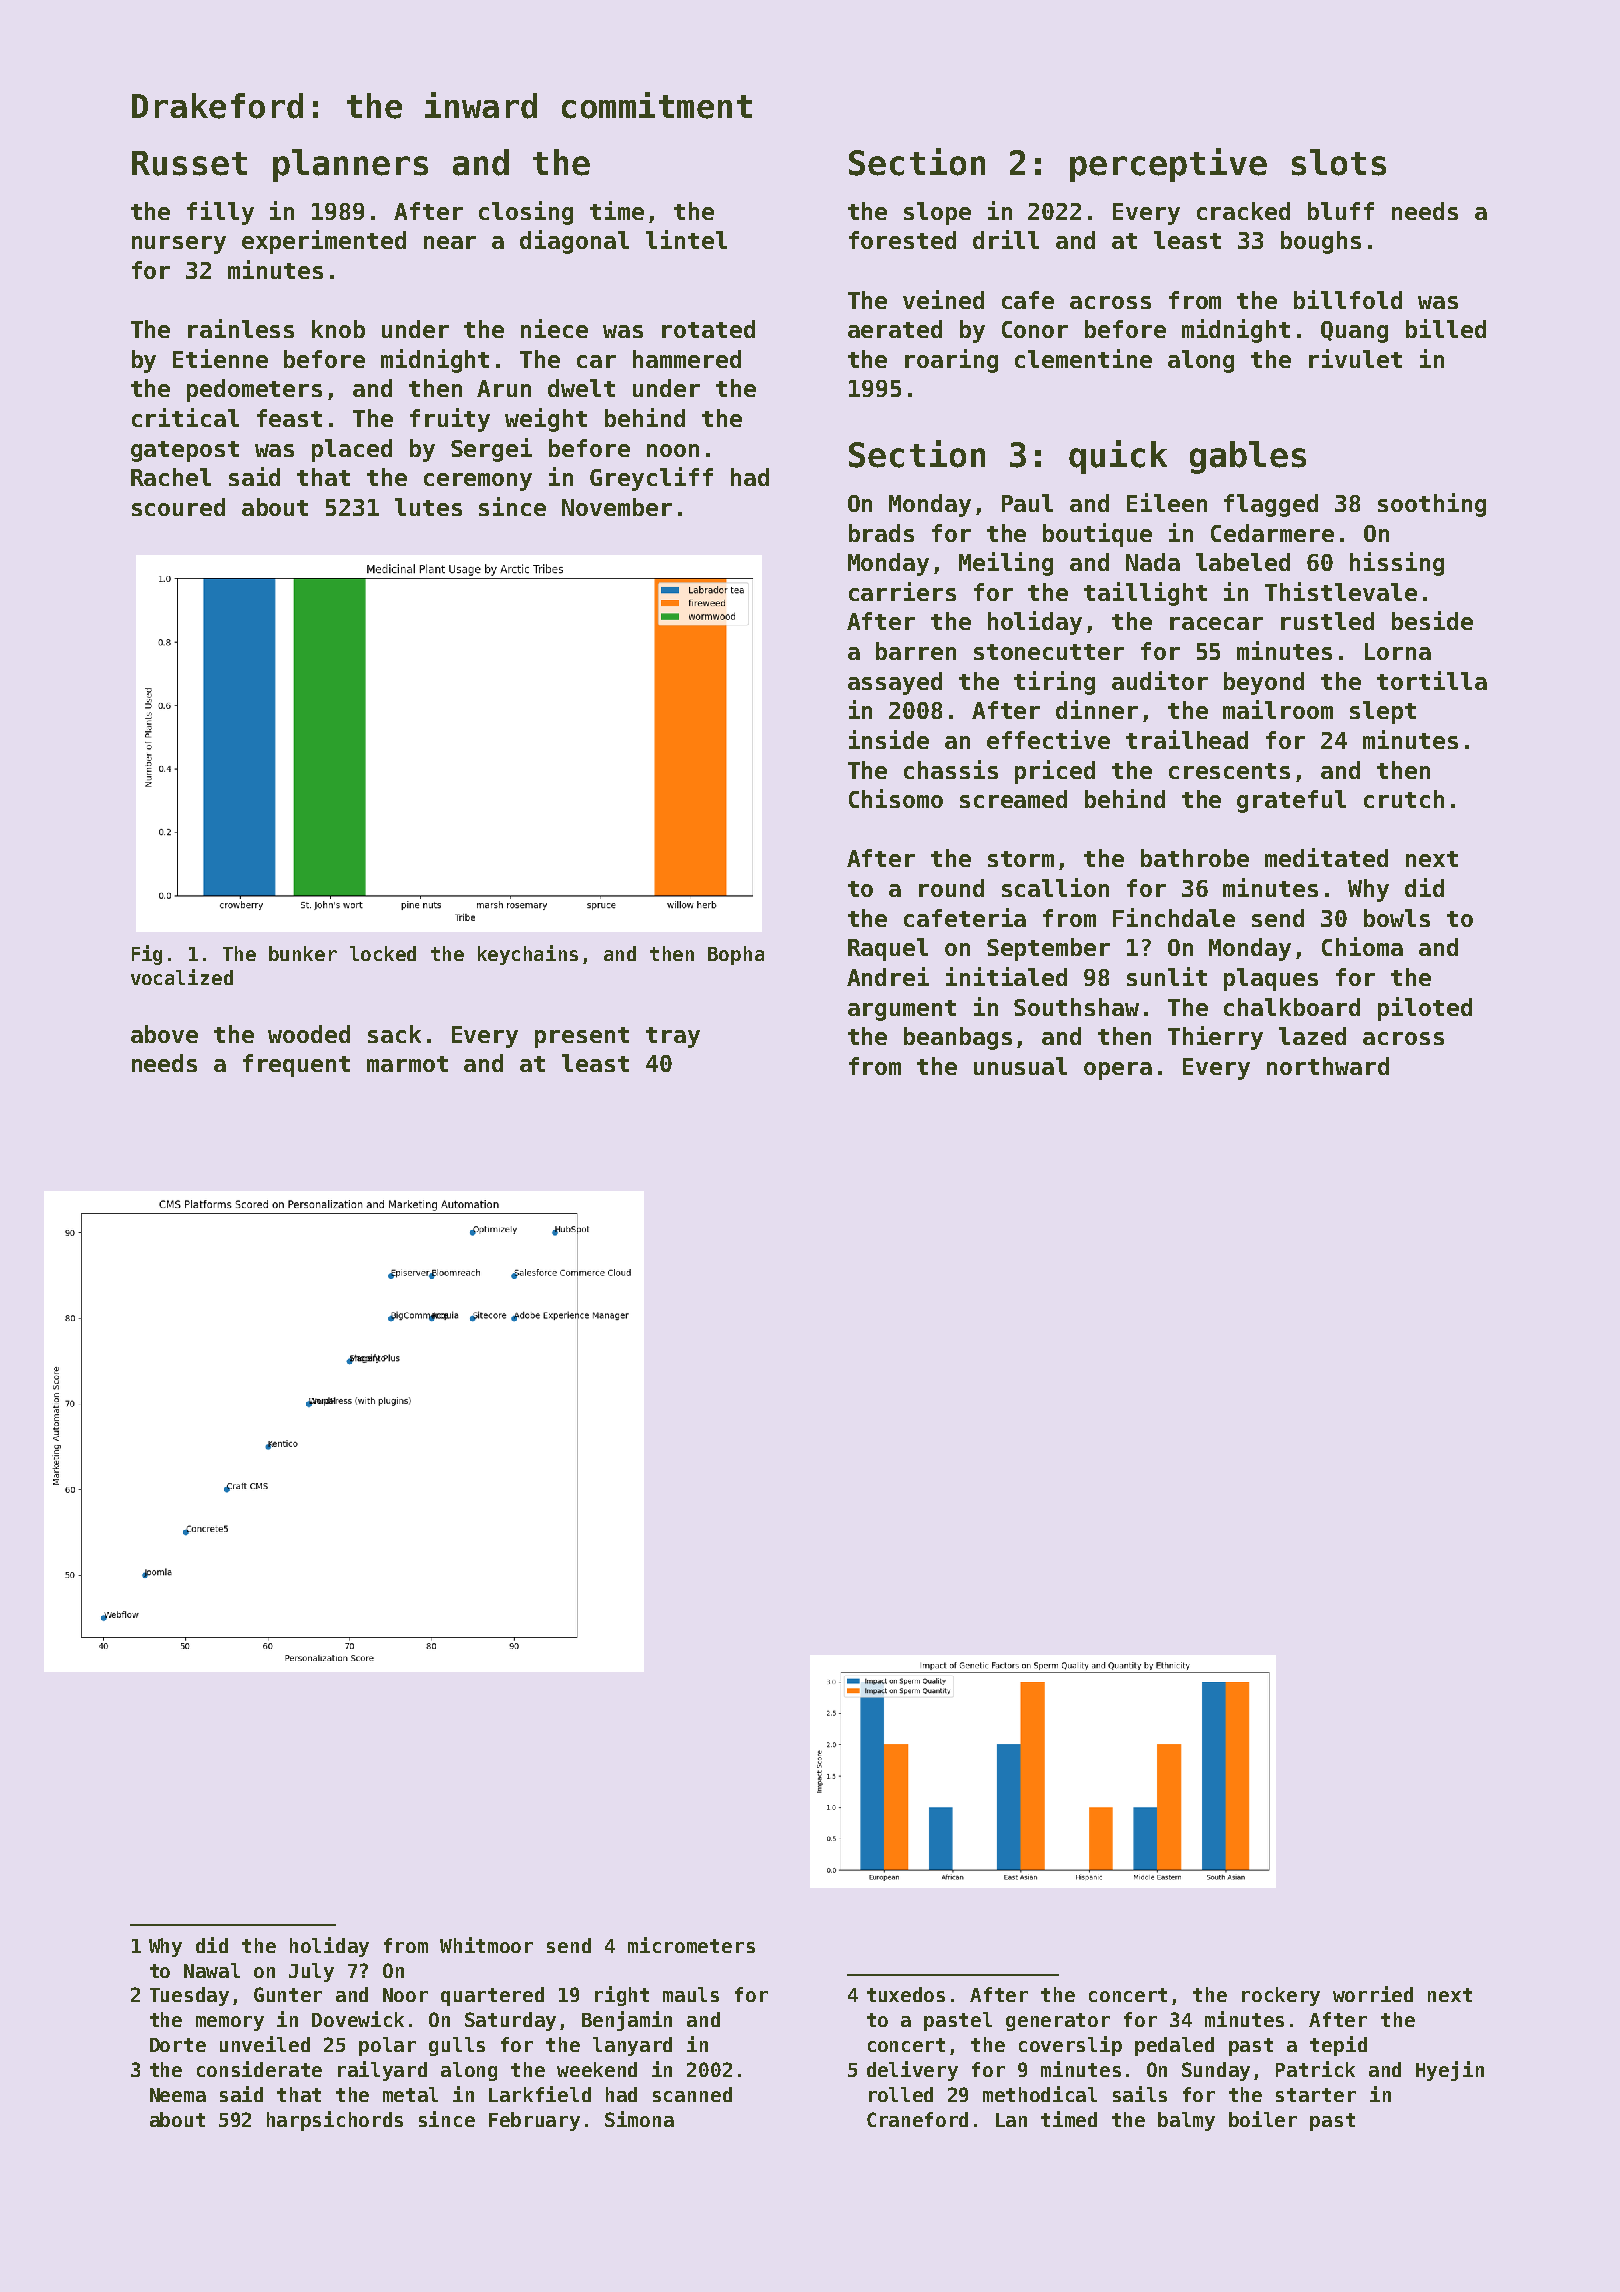 The height and width of the screenshot is (2292, 1620). I want to click on Russet, so click(189, 163).
